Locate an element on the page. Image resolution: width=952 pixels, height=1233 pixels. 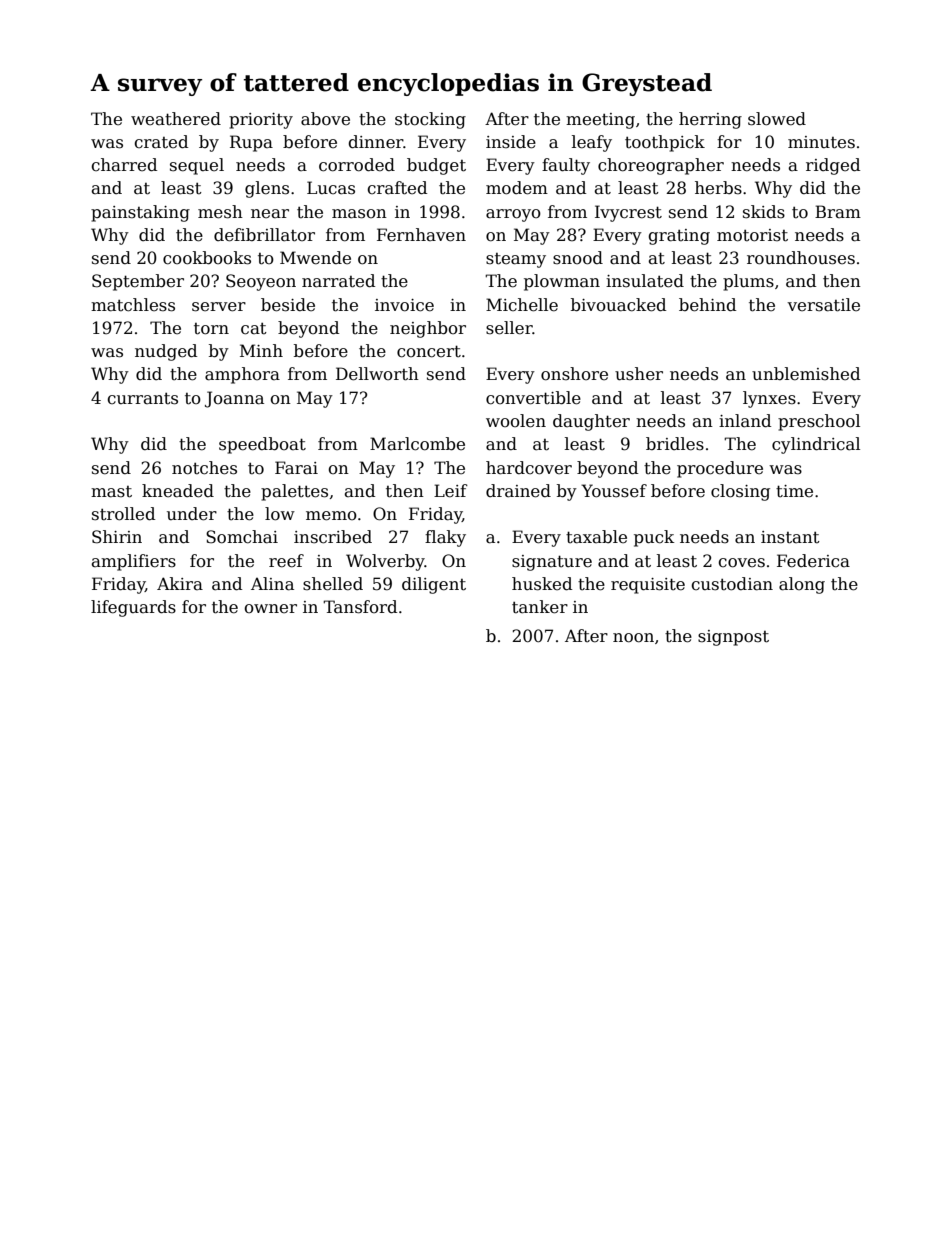
instant is located at coordinates (790, 537).
